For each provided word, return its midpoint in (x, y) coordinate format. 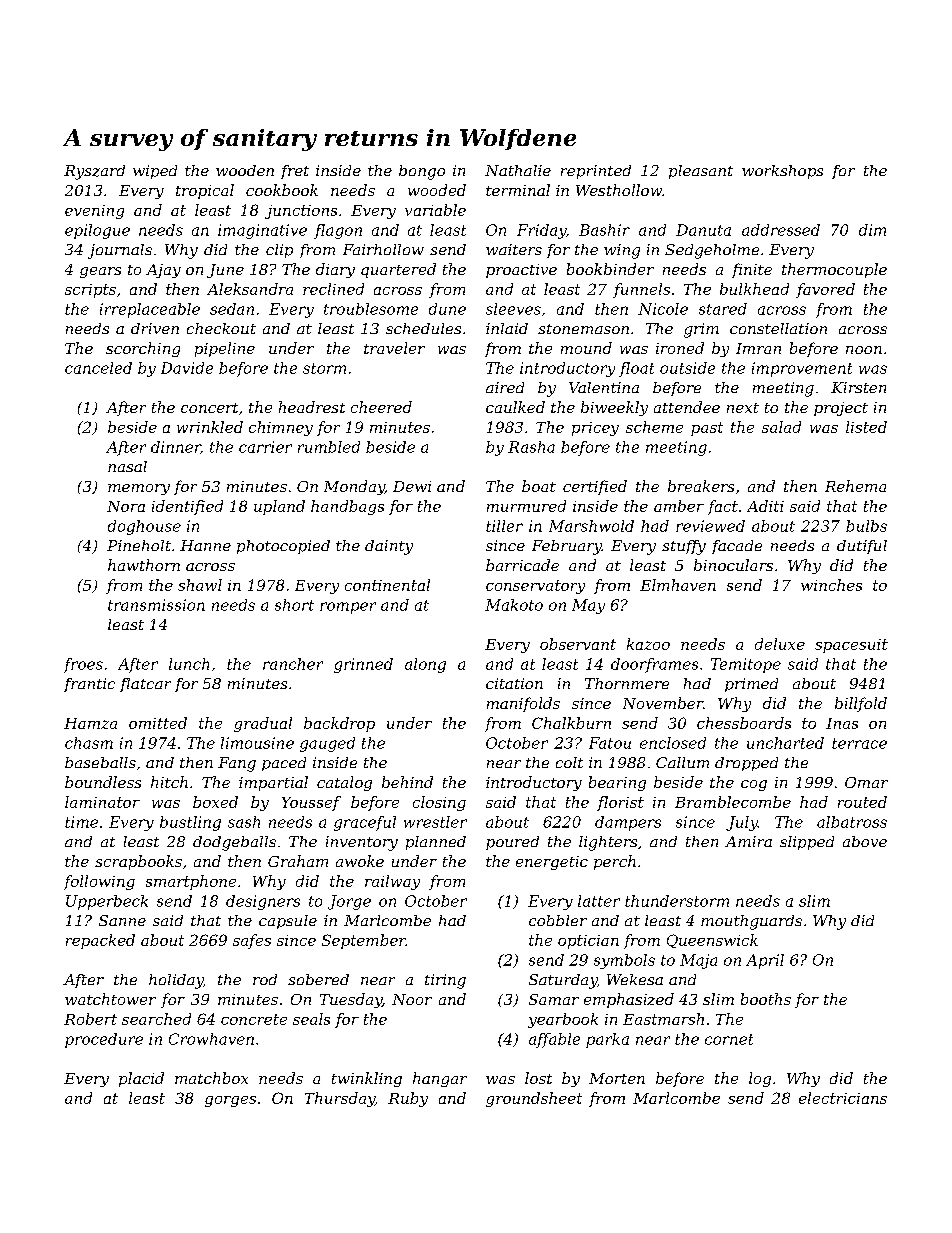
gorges (230, 1101)
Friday (541, 231)
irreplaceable (150, 310)
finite (752, 270)
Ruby (408, 1099)
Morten (617, 1078)
